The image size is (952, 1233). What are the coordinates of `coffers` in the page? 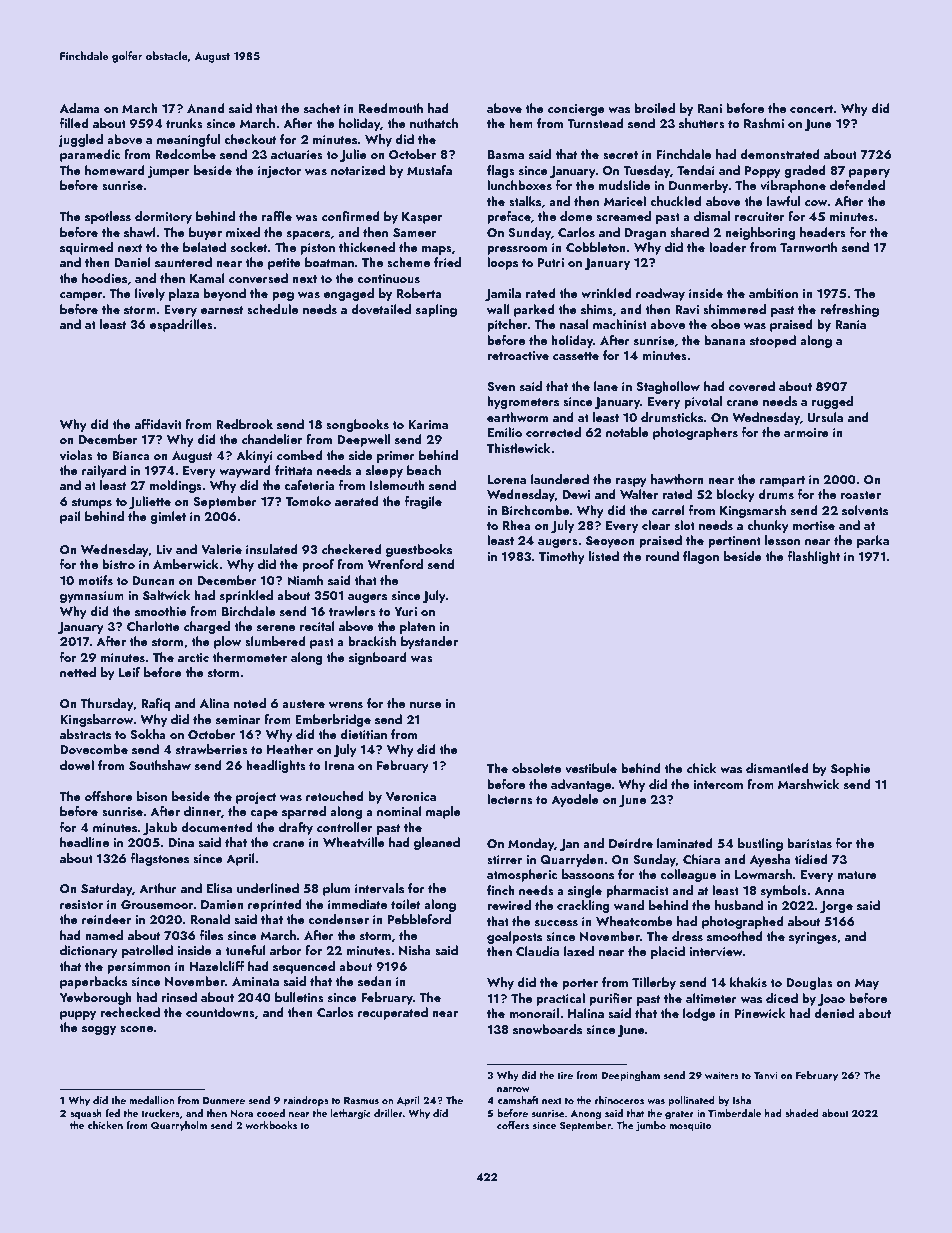 It's located at (513, 1125).
